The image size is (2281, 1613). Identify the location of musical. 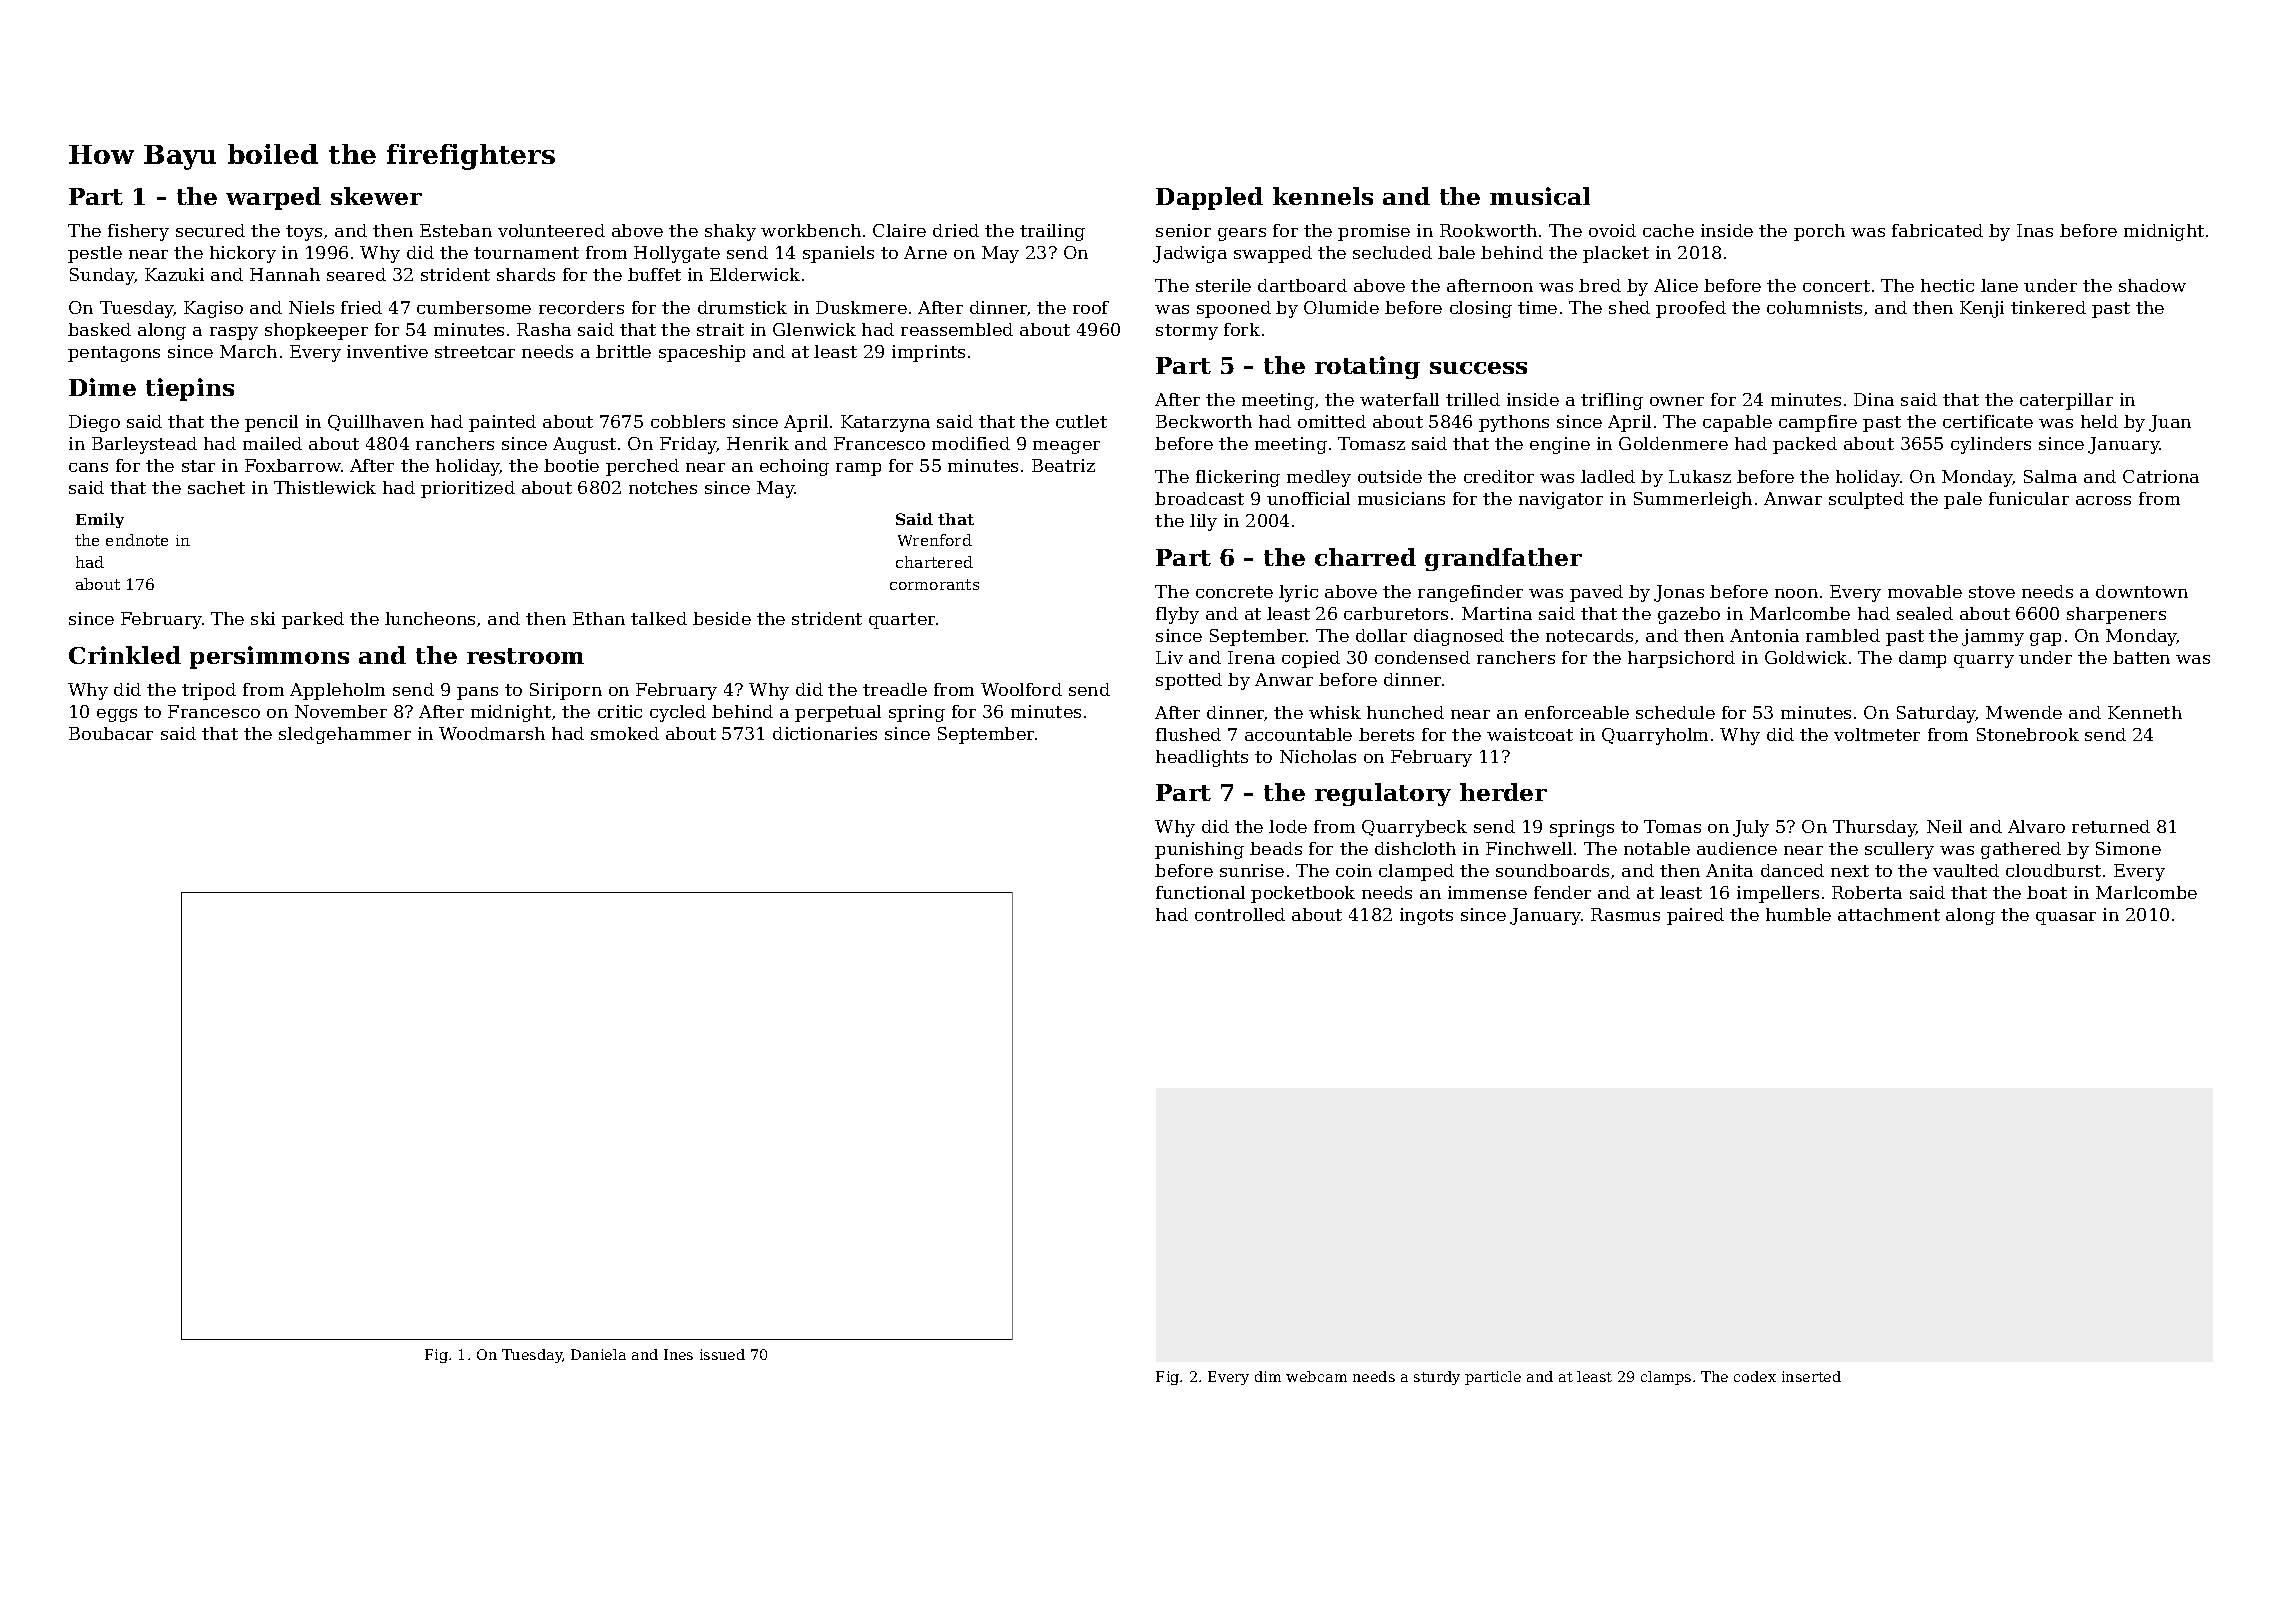
(1540, 196).
